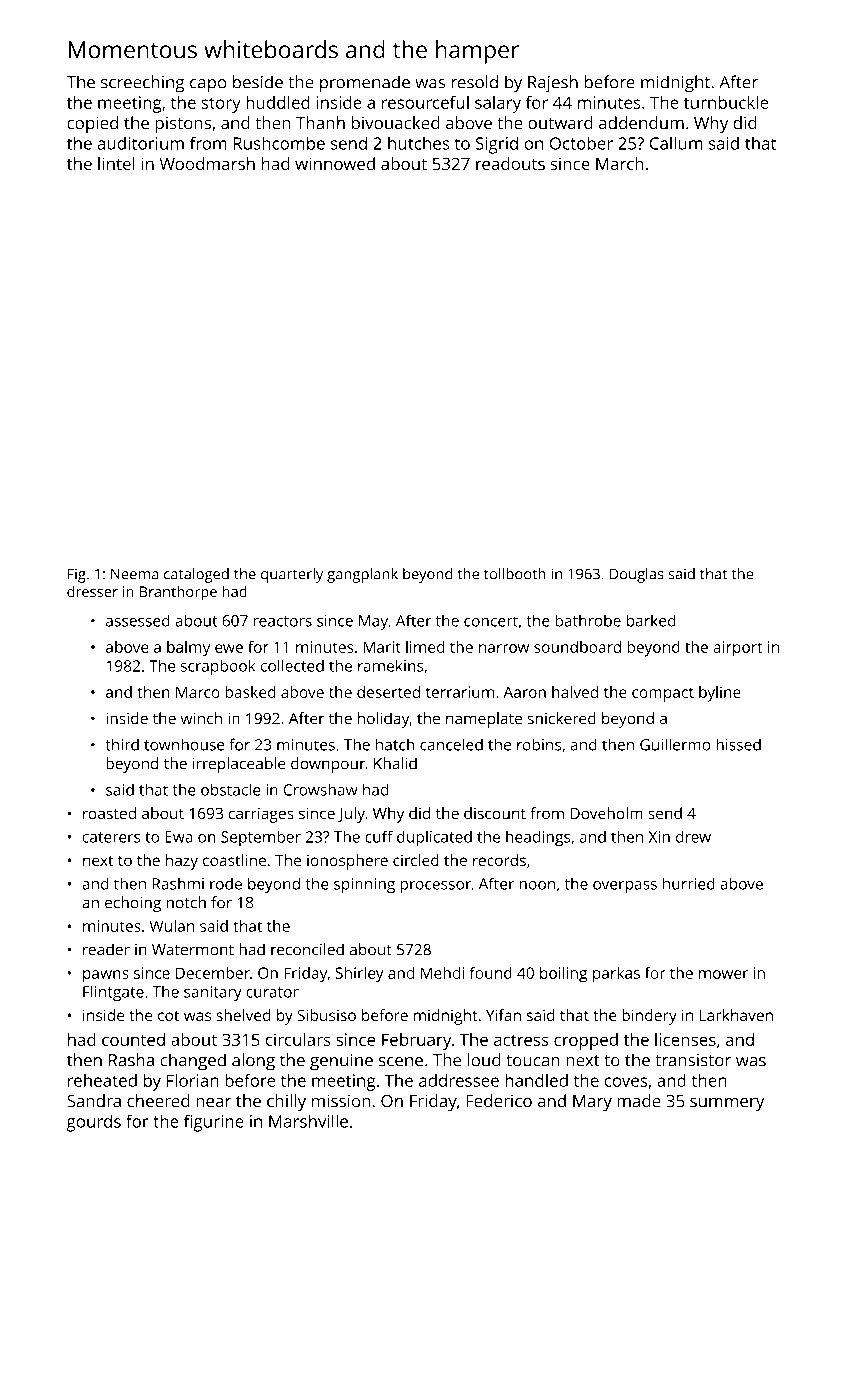 This page has height=1400, width=849. I want to click on Neema, so click(134, 574).
